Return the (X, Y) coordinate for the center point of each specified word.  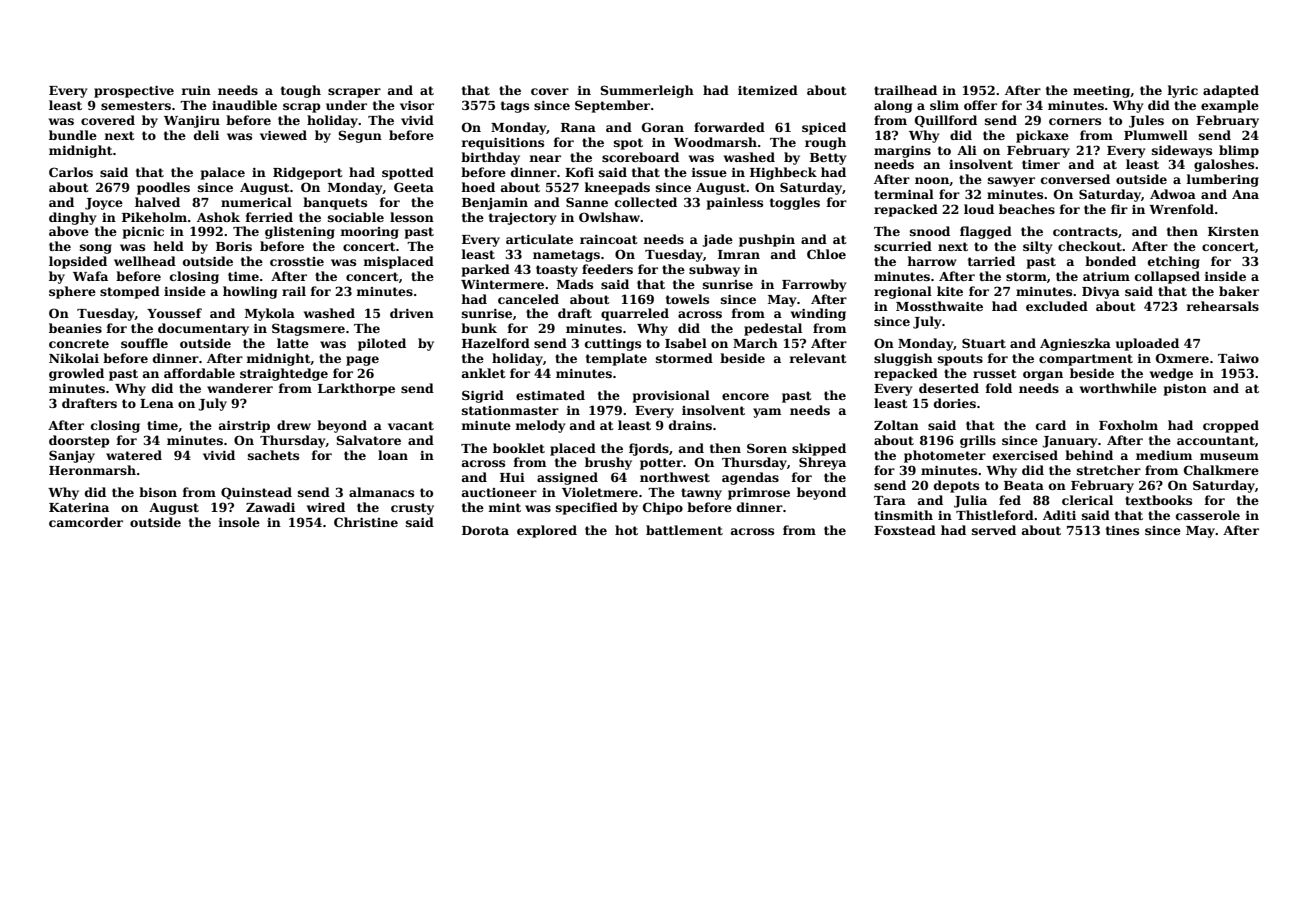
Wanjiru (192, 122)
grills (978, 441)
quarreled (635, 314)
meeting (1101, 92)
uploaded (1147, 344)
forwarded (729, 127)
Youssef (174, 313)
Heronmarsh (92, 470)
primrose (759, 494)
